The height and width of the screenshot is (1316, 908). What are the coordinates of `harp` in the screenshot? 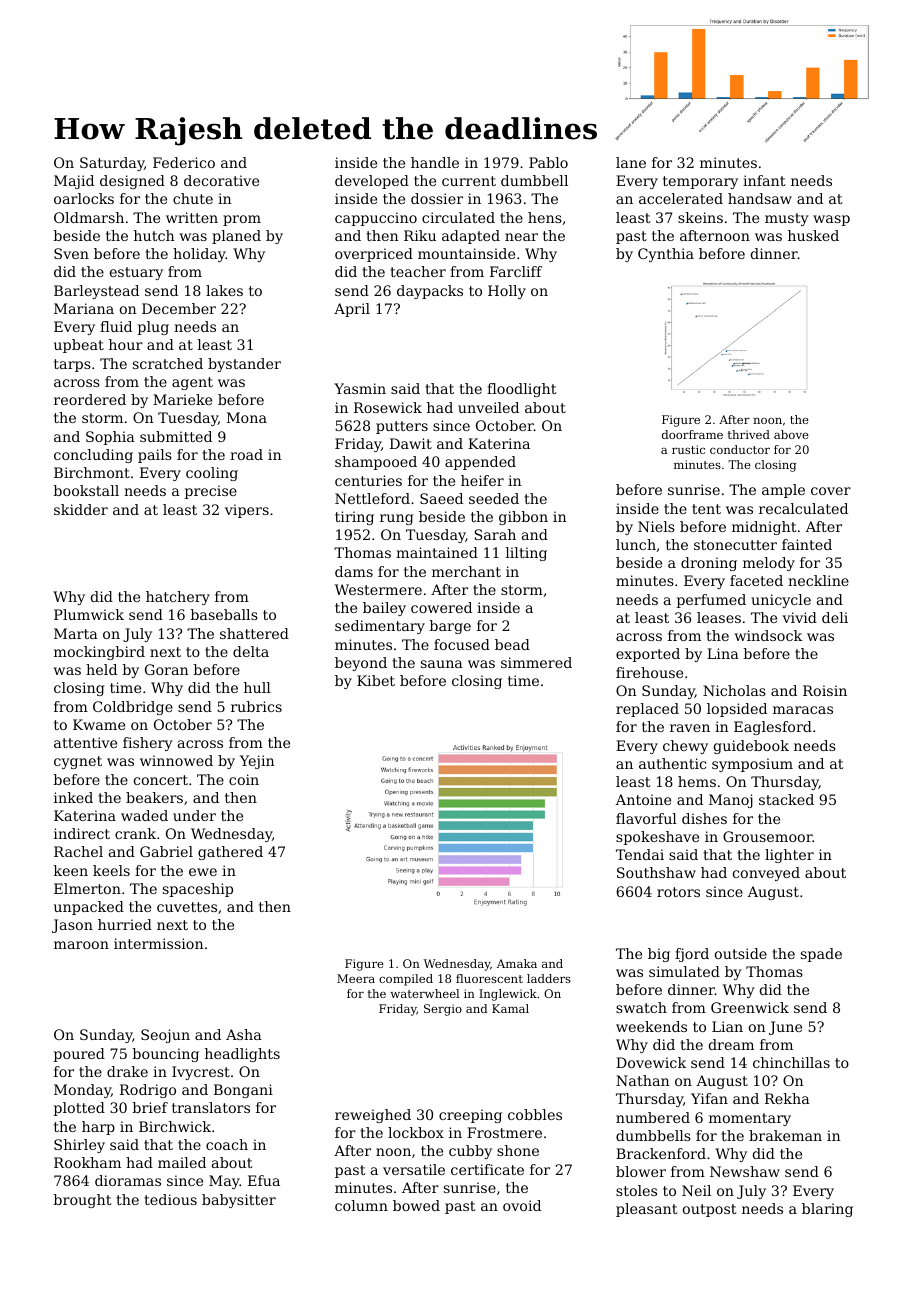 It's located at (98, 1128).
